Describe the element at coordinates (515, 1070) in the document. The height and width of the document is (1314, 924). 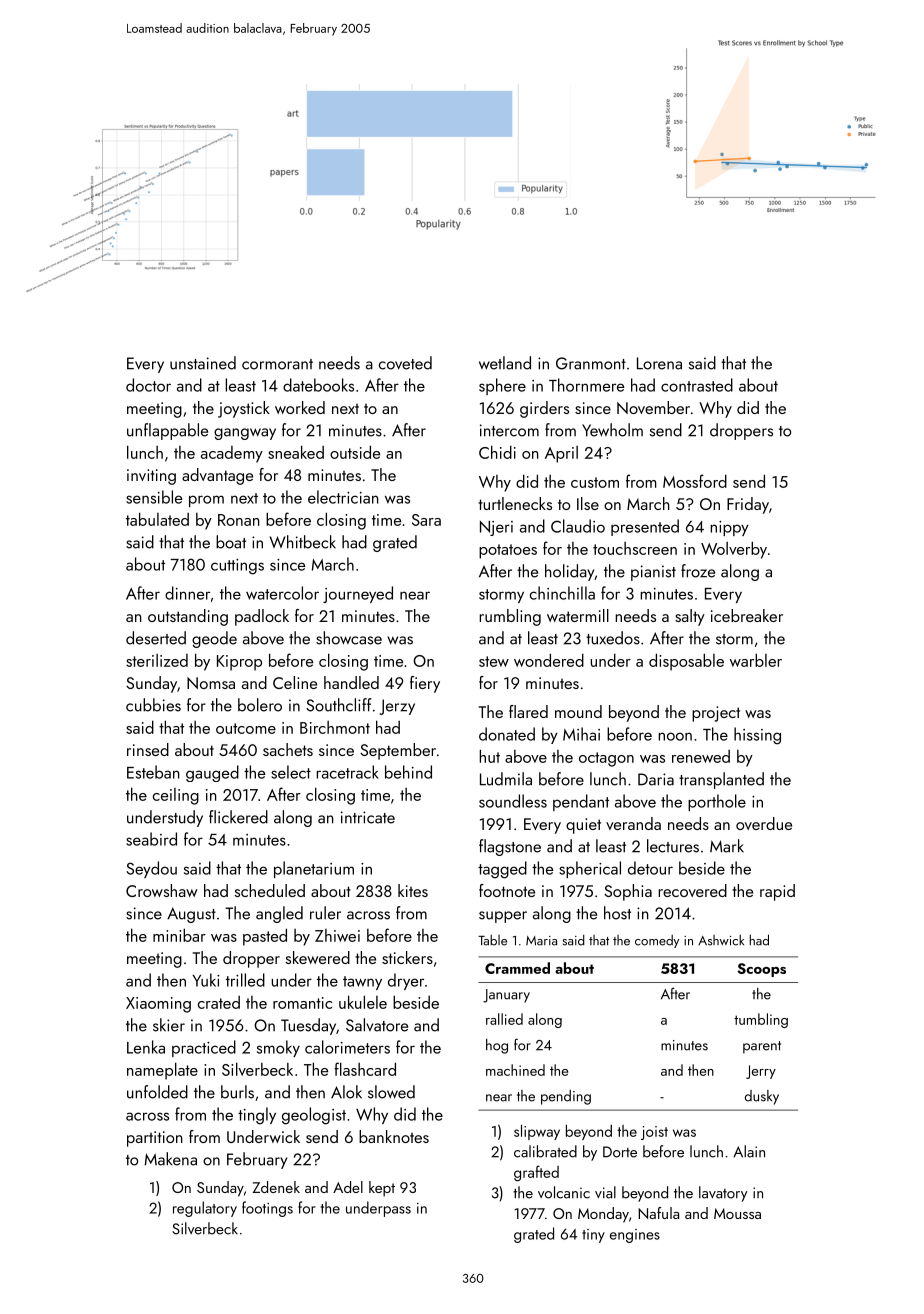
I see `machined` at that location.
